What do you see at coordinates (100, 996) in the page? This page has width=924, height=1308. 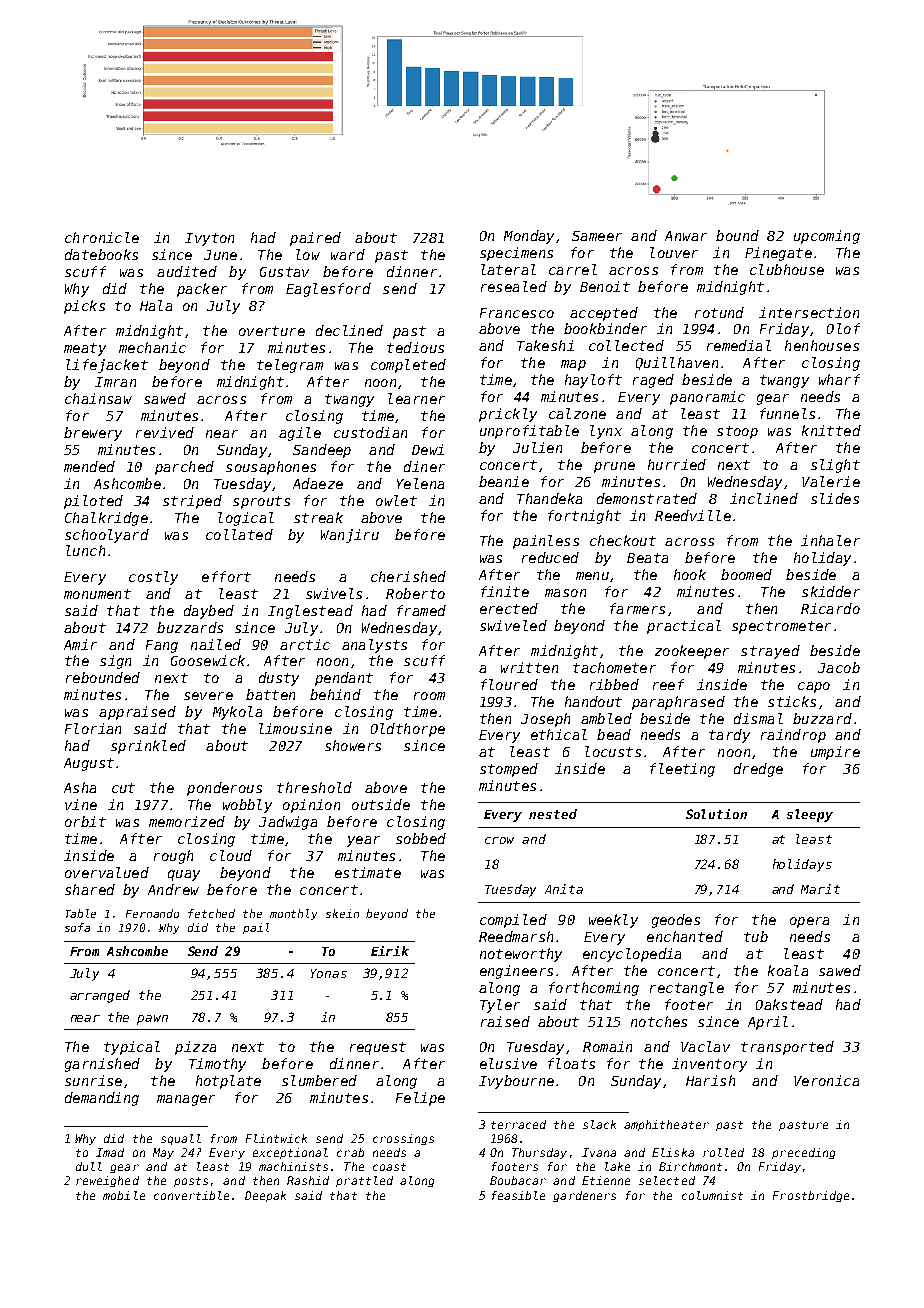 I see `arranged` at bounding box center [100, 996].
